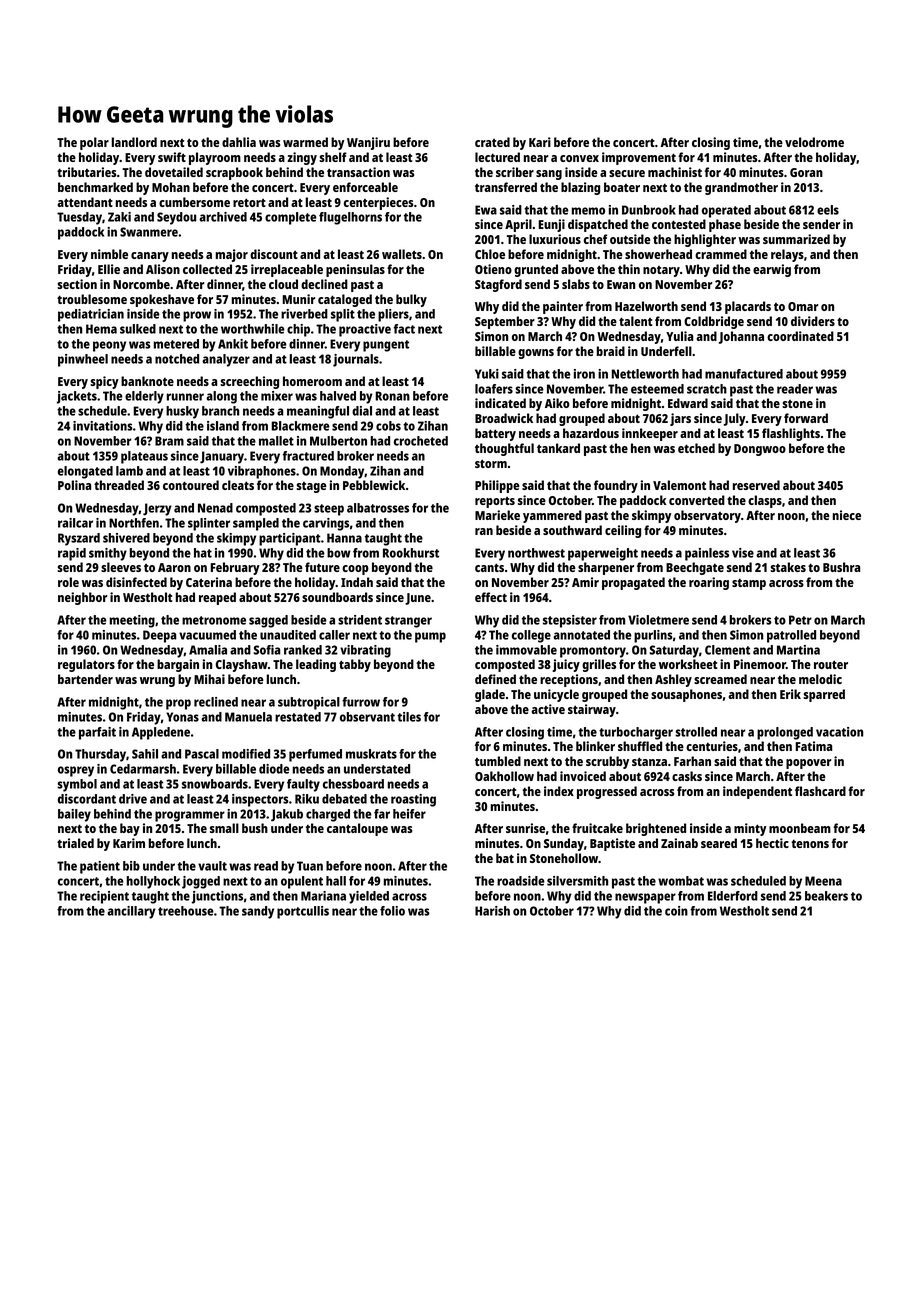 Image resolution: width=924 pixels, height=1308 pixels. I want to click on grandmother, so click(741, 188).
